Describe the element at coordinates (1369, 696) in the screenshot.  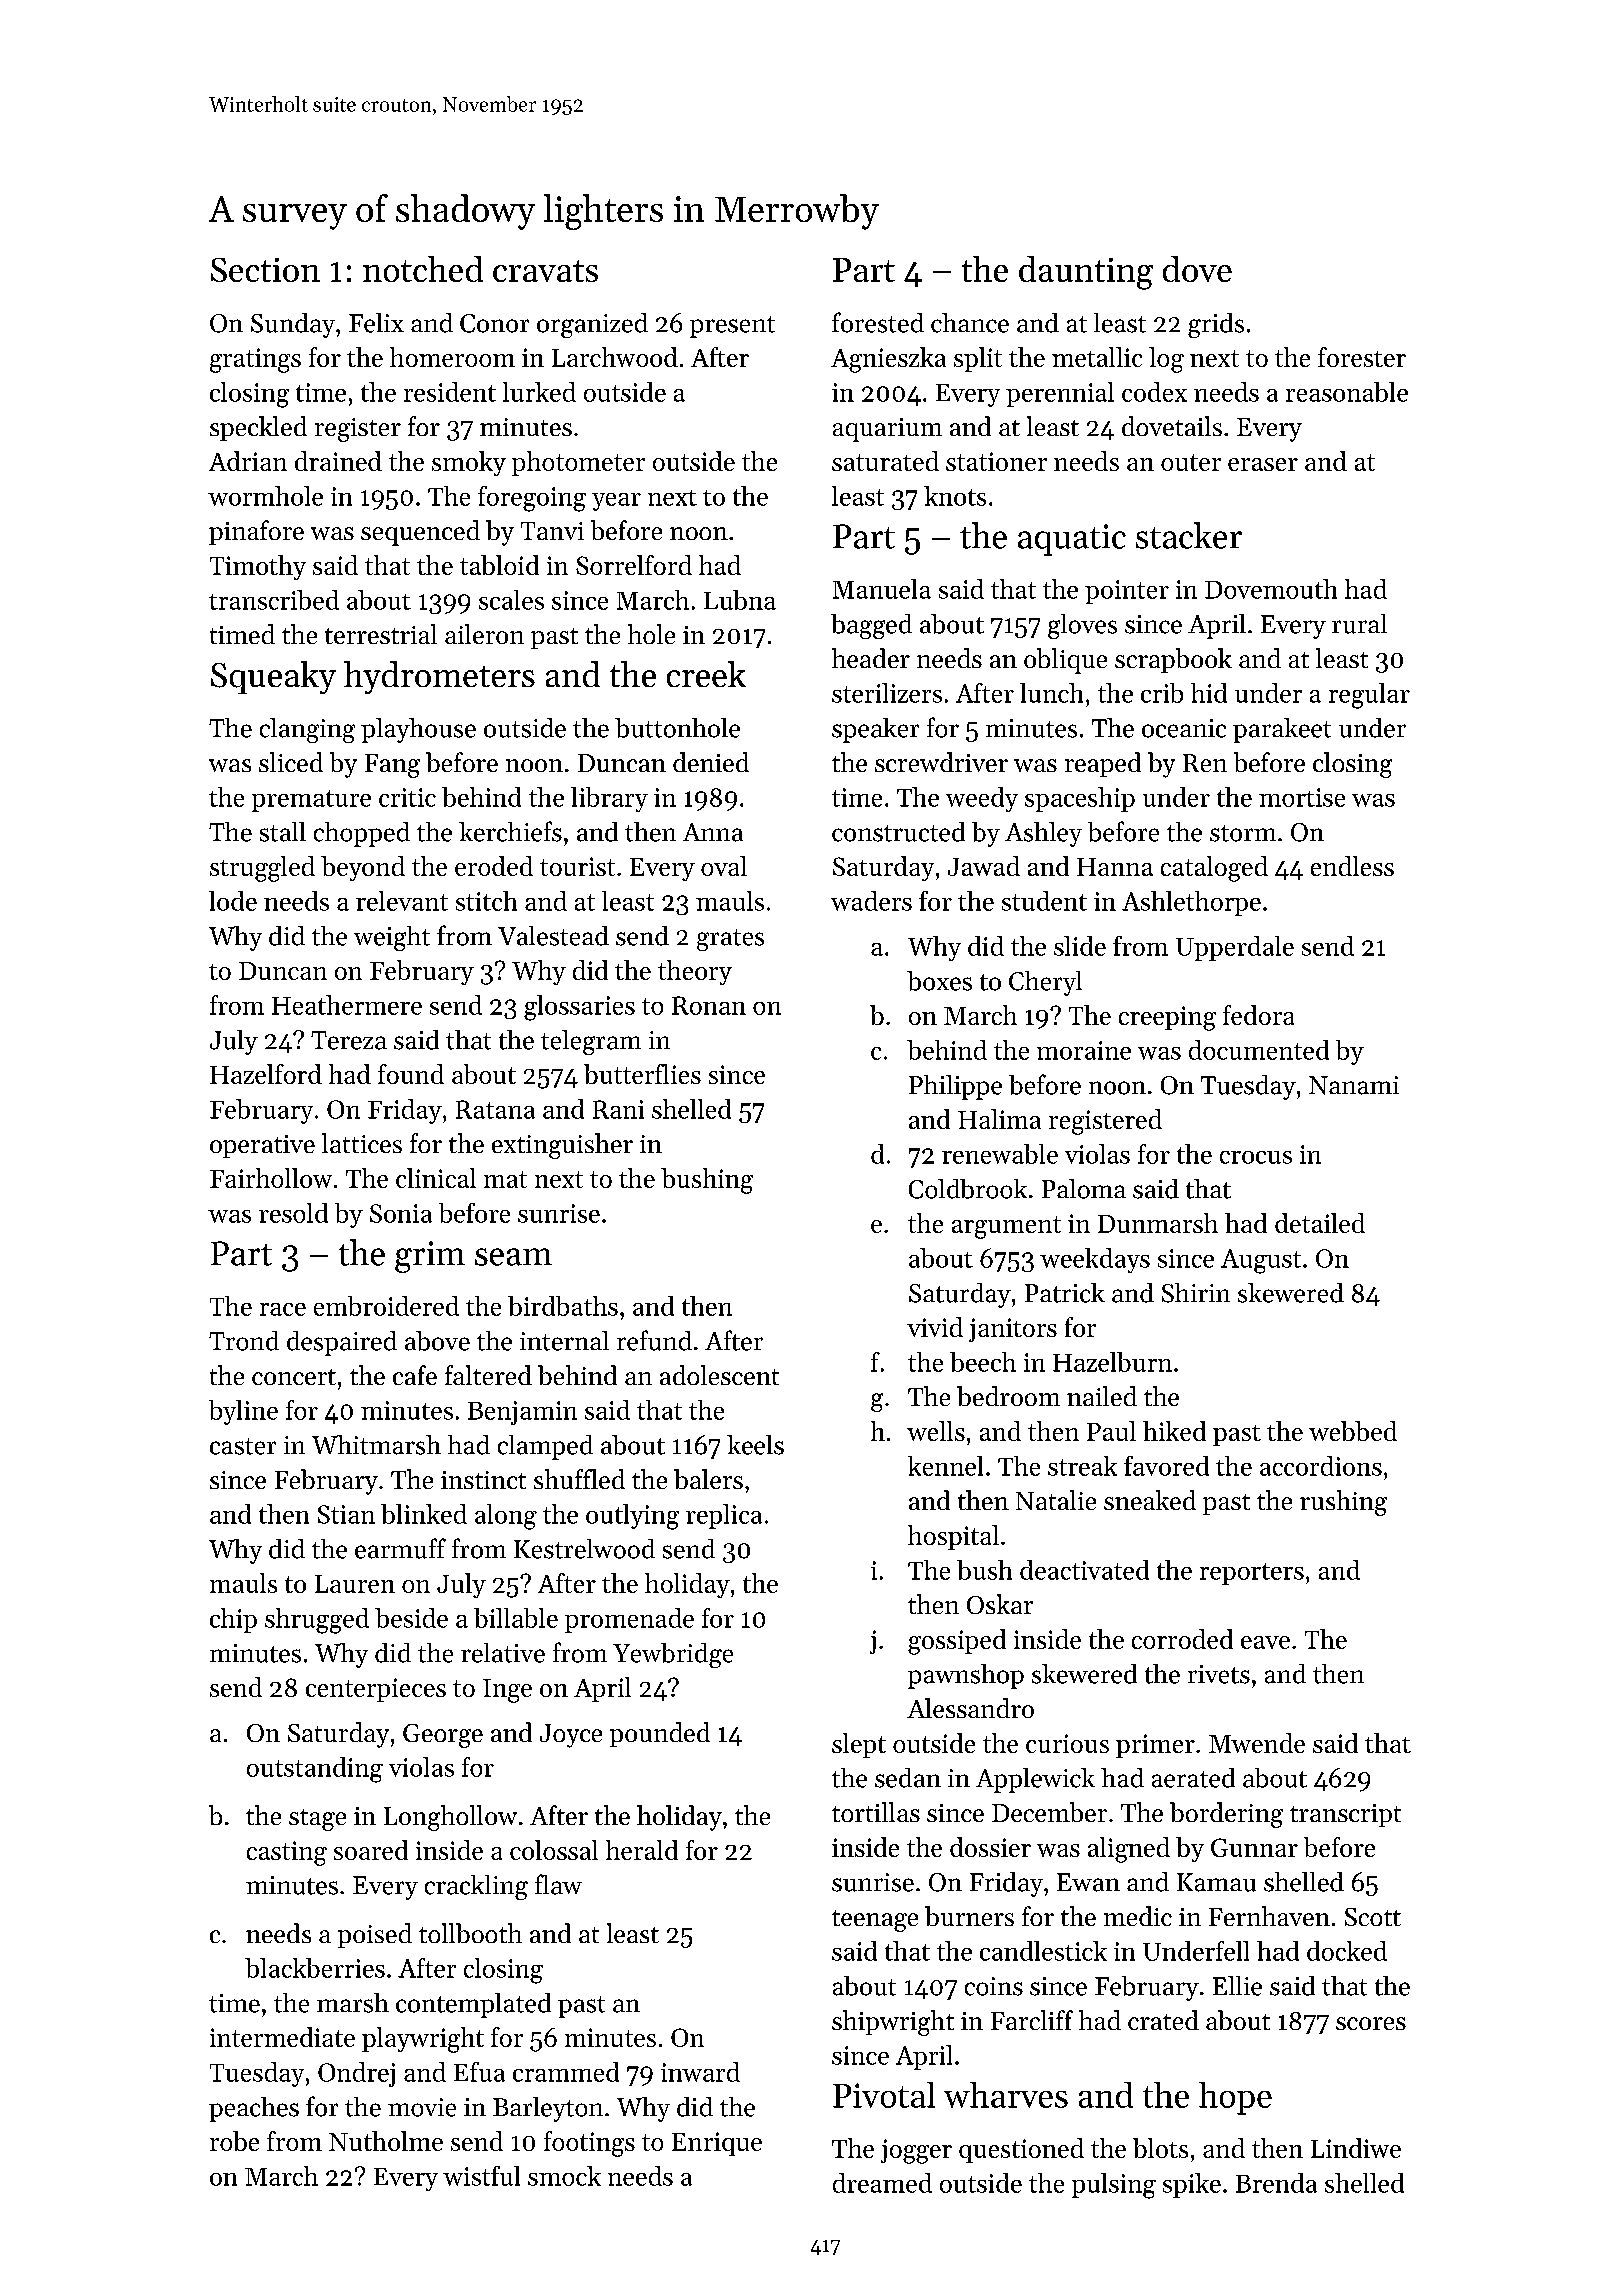
I see `regular` at that location.
